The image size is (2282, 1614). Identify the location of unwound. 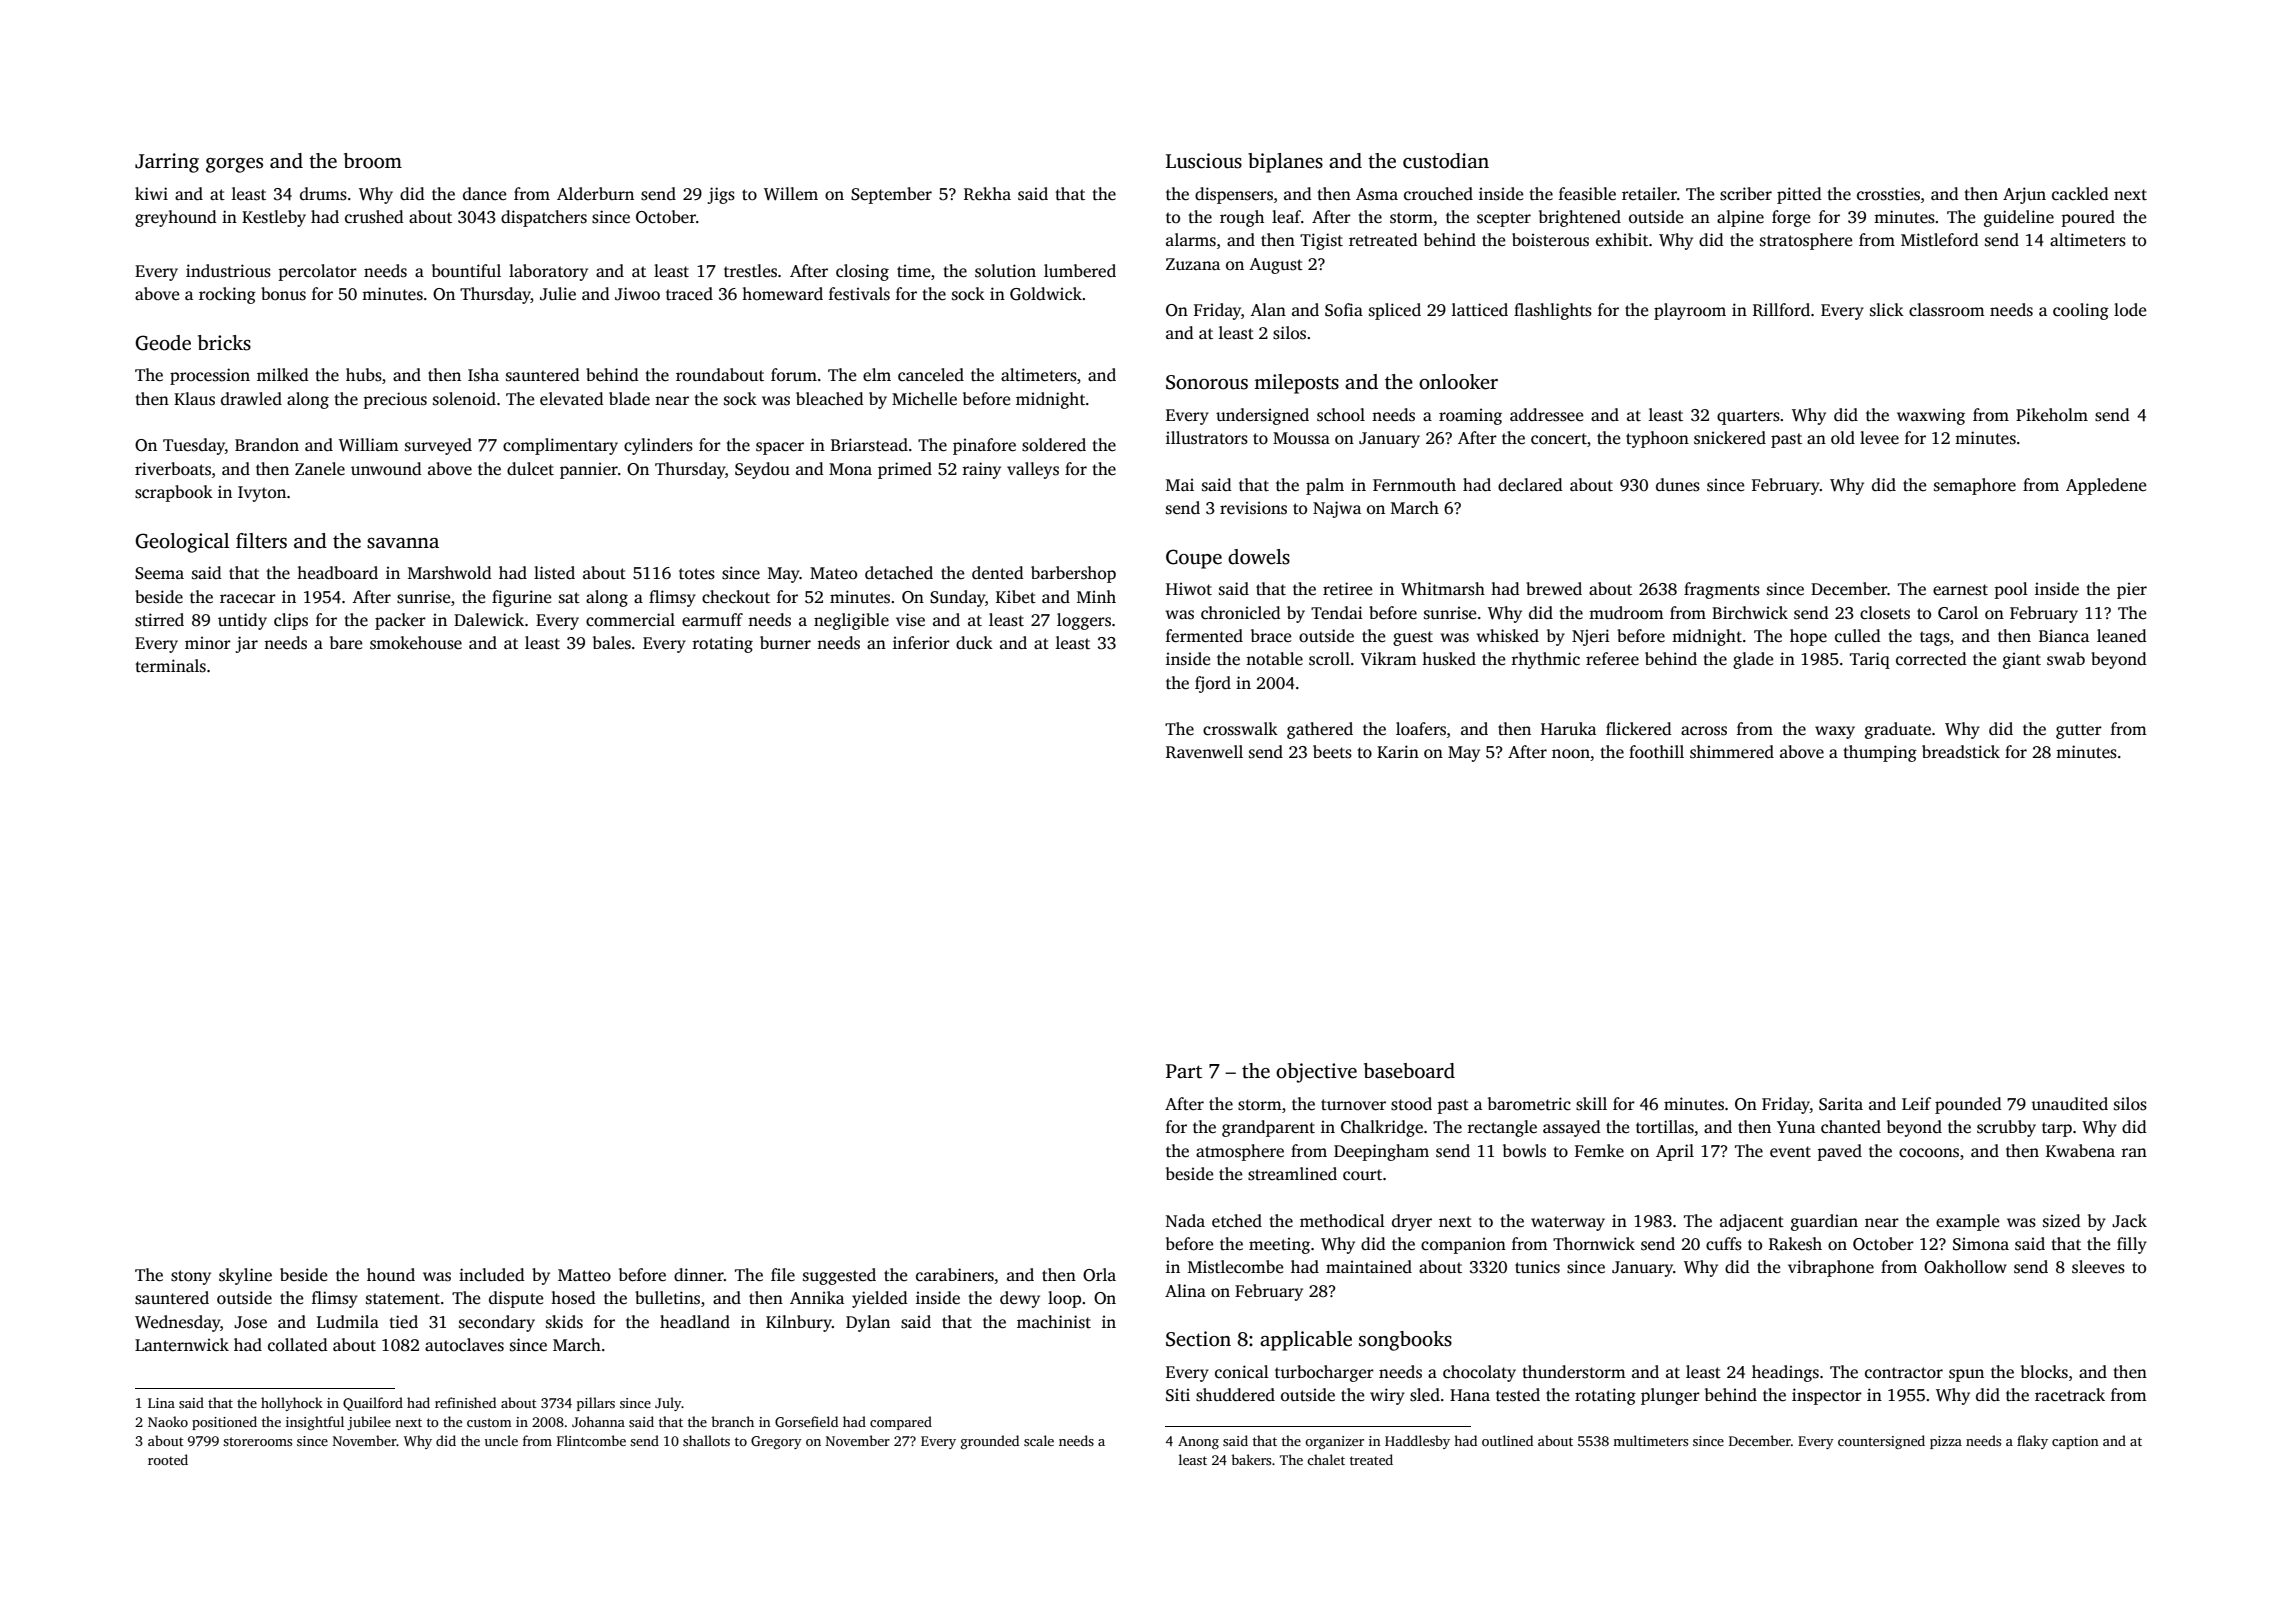
(386, 469).
